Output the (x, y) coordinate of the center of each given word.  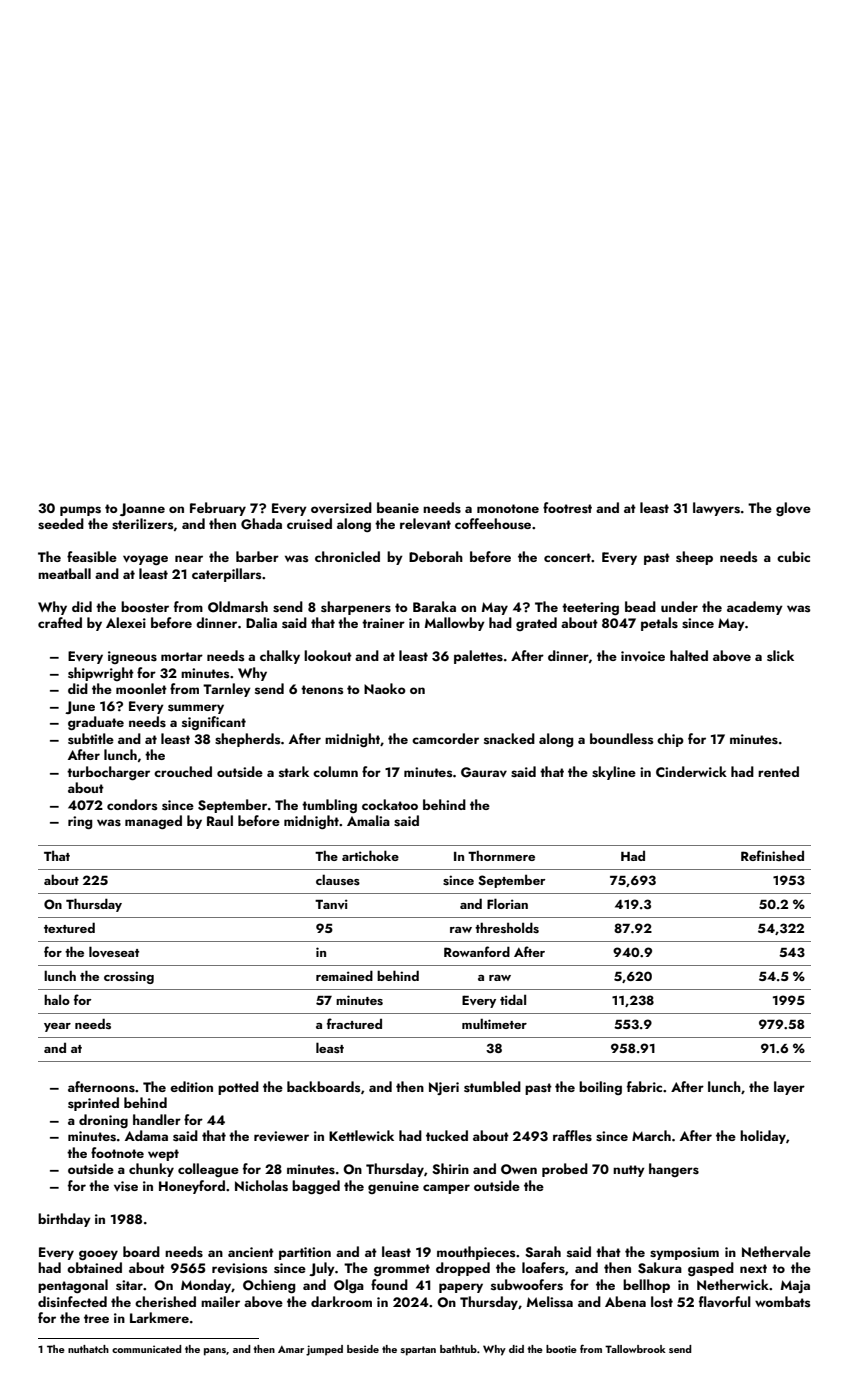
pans (215, 1352)
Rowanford (477, 951)
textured (69, 927)
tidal (513, 999)
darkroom (341, 1301)
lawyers (716, 509)
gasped (711, 1269)
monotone (508, 508)
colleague (208, 1170)
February (218, 509)
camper (446, 1189)
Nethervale (776, 1251)
